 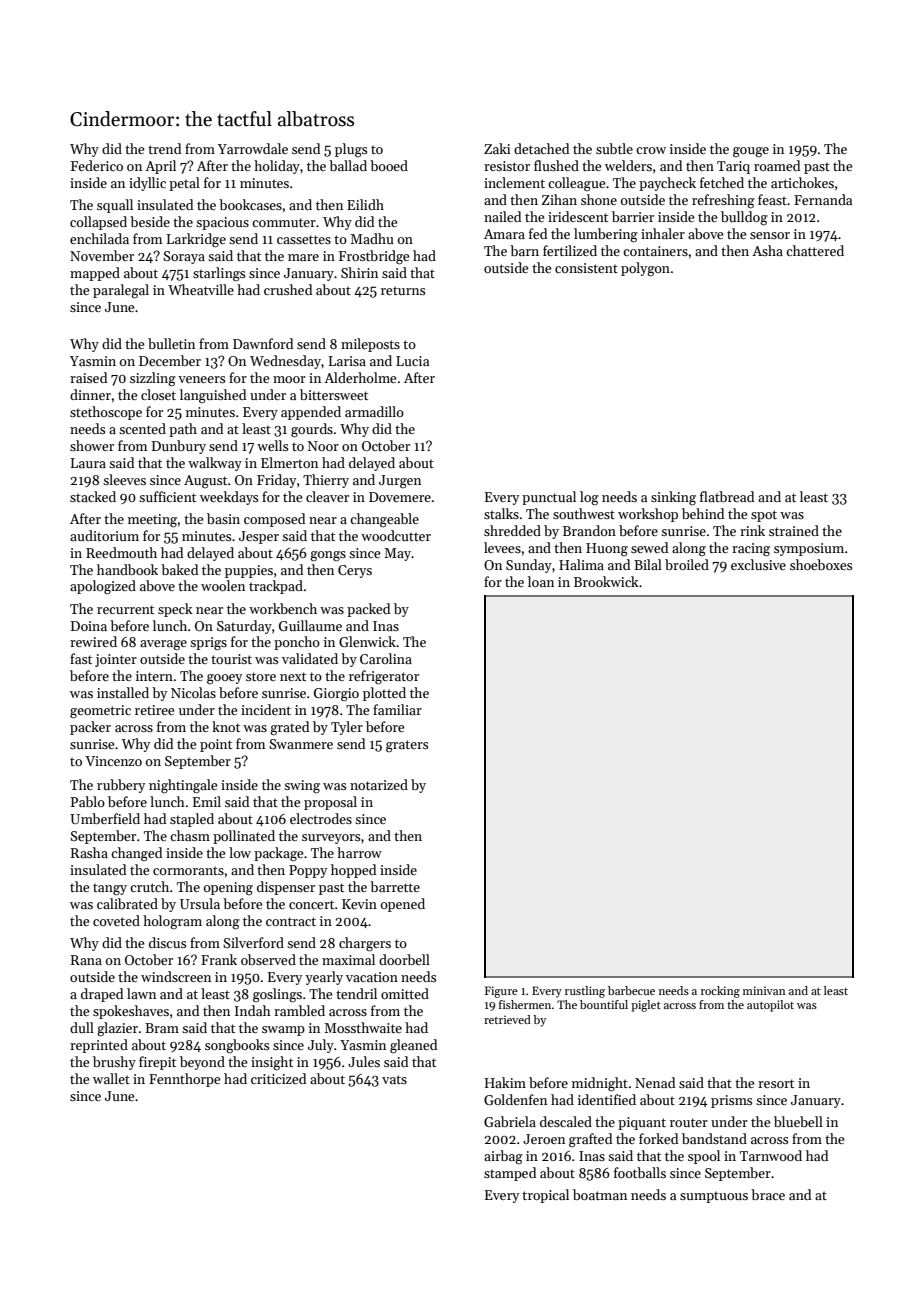 I want to click on collapsed, so click(x=98, y=223).
